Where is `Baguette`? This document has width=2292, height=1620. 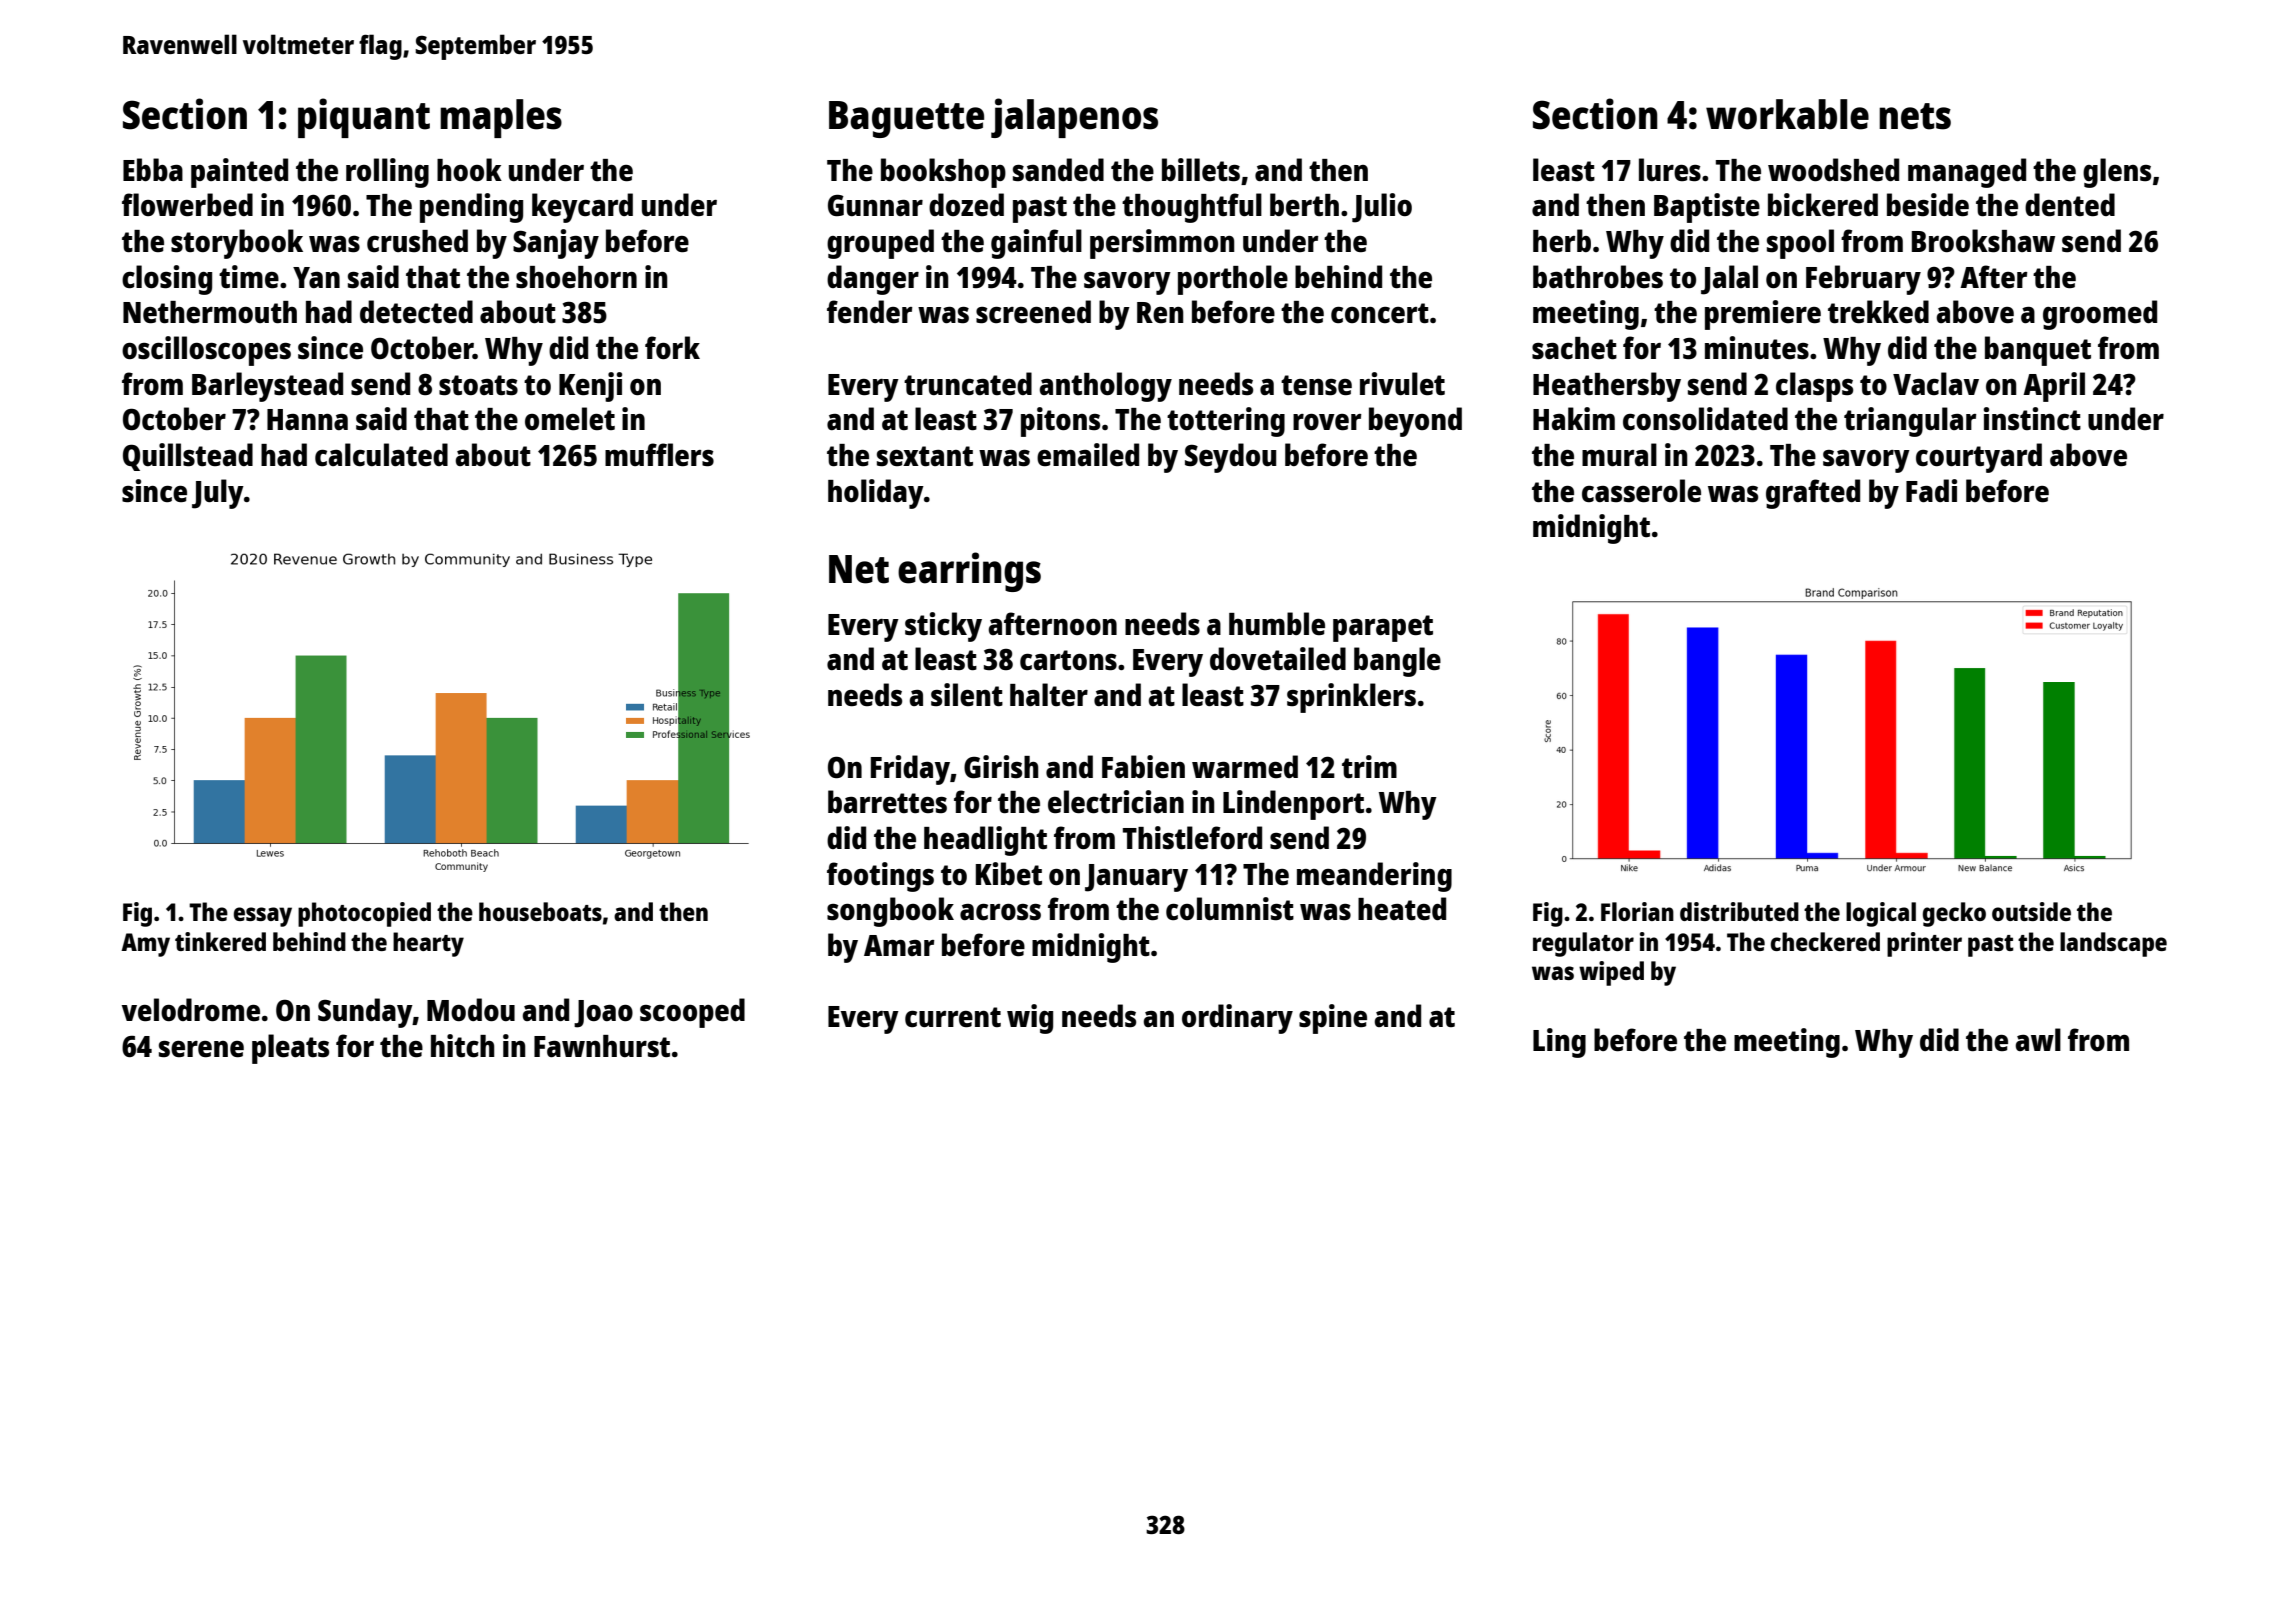 Baguette is located at coordinates (906, 119).
